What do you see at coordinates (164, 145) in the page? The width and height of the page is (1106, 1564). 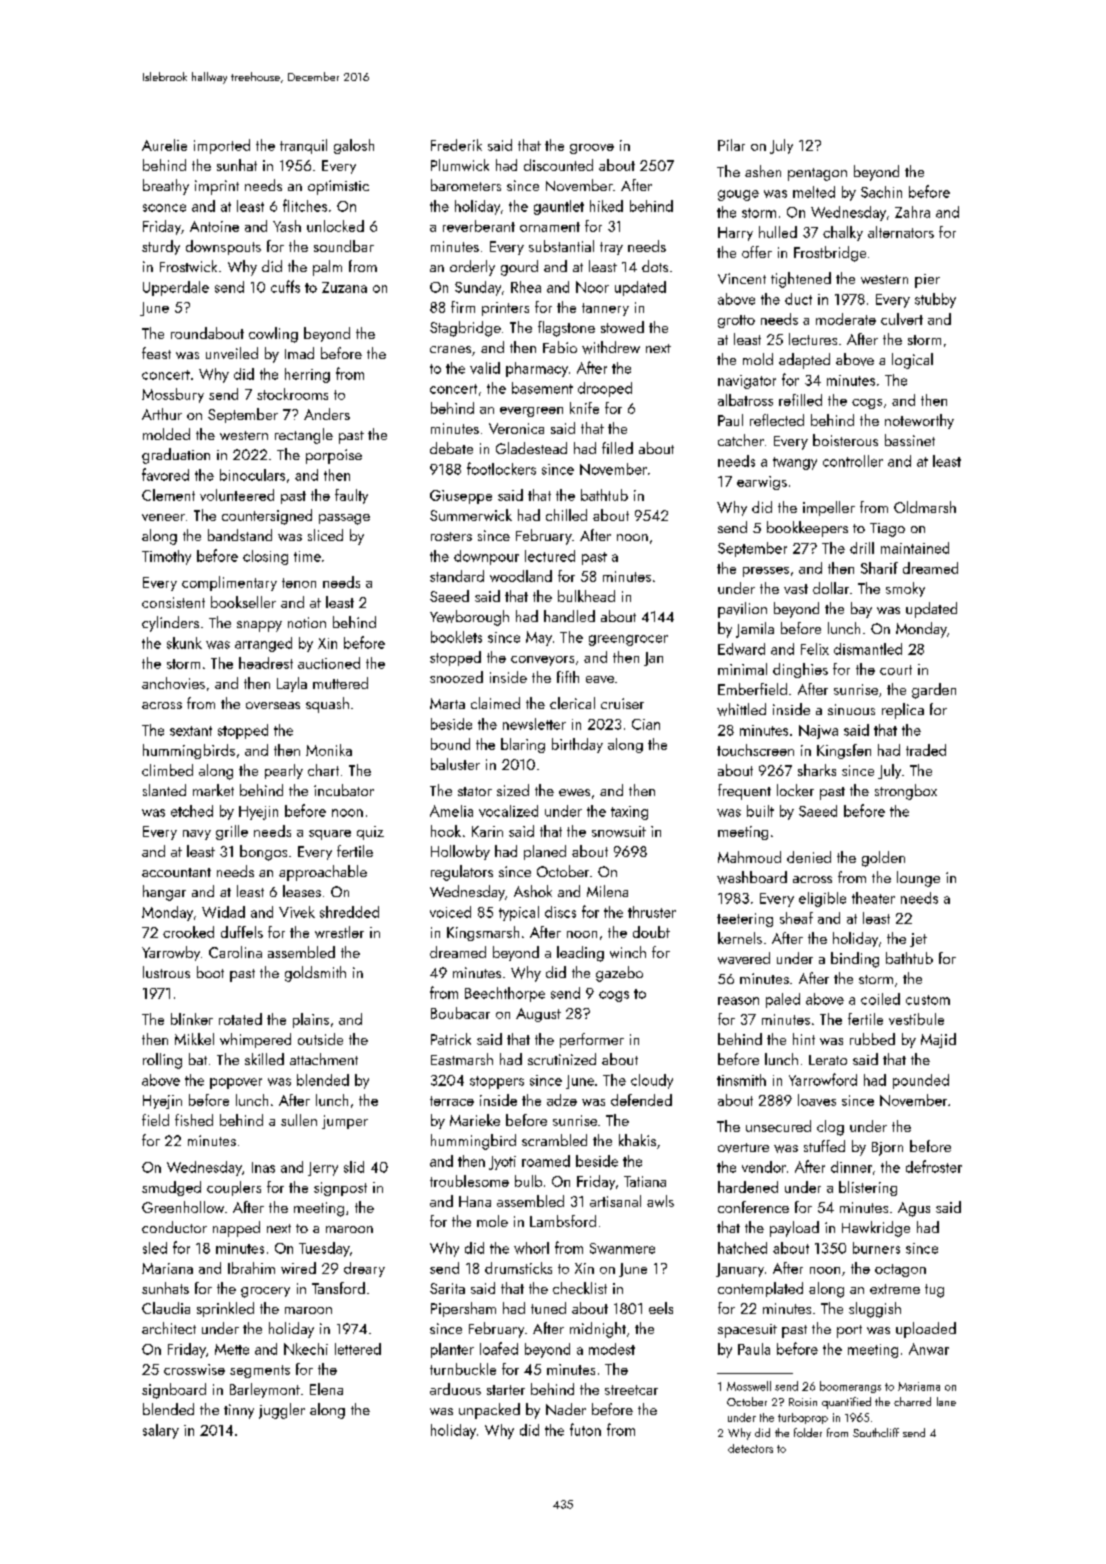 I see `Aurelie` at bounding box center [164, 145].
